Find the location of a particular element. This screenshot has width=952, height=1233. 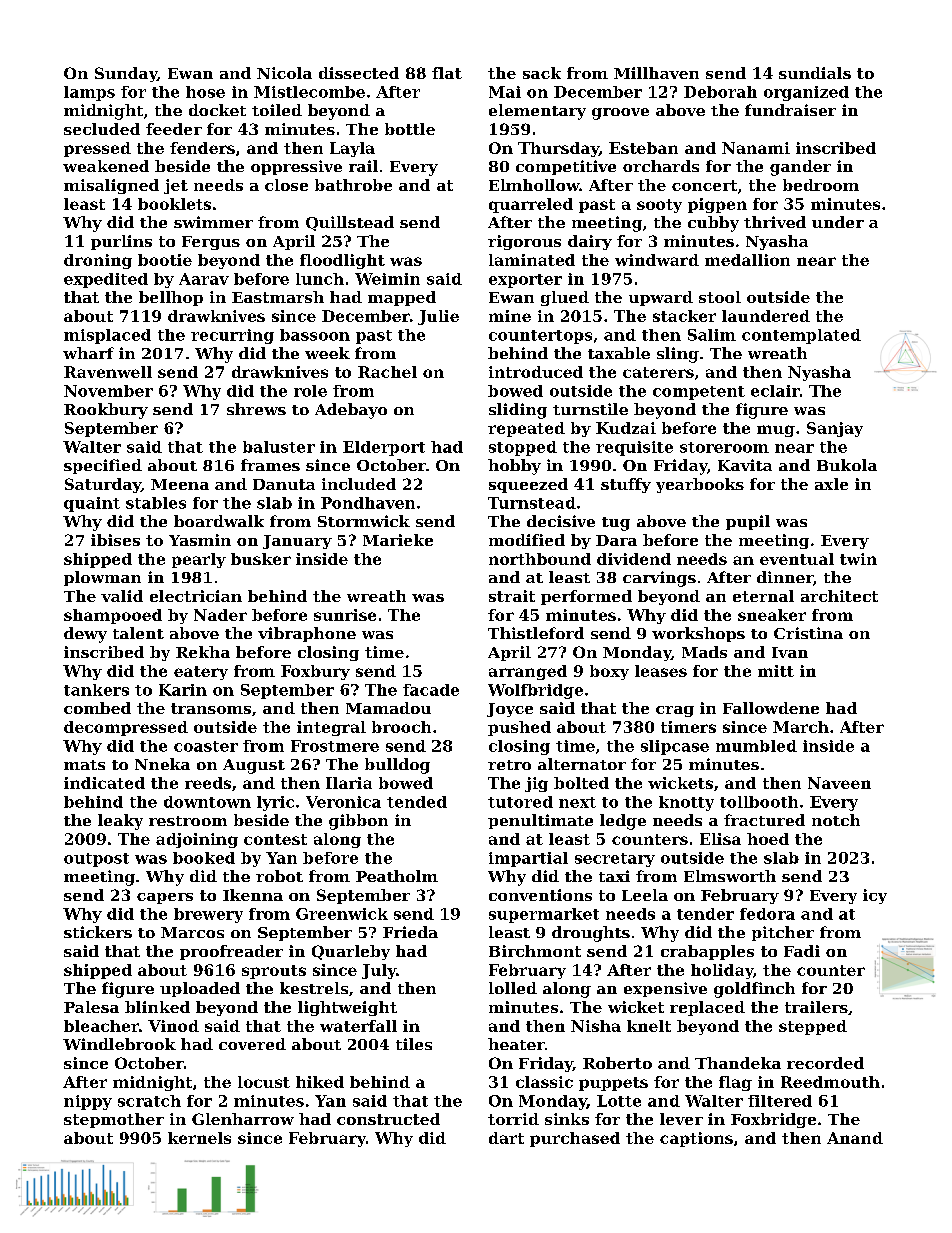

Nicola is located at coordinates (284, 73).
